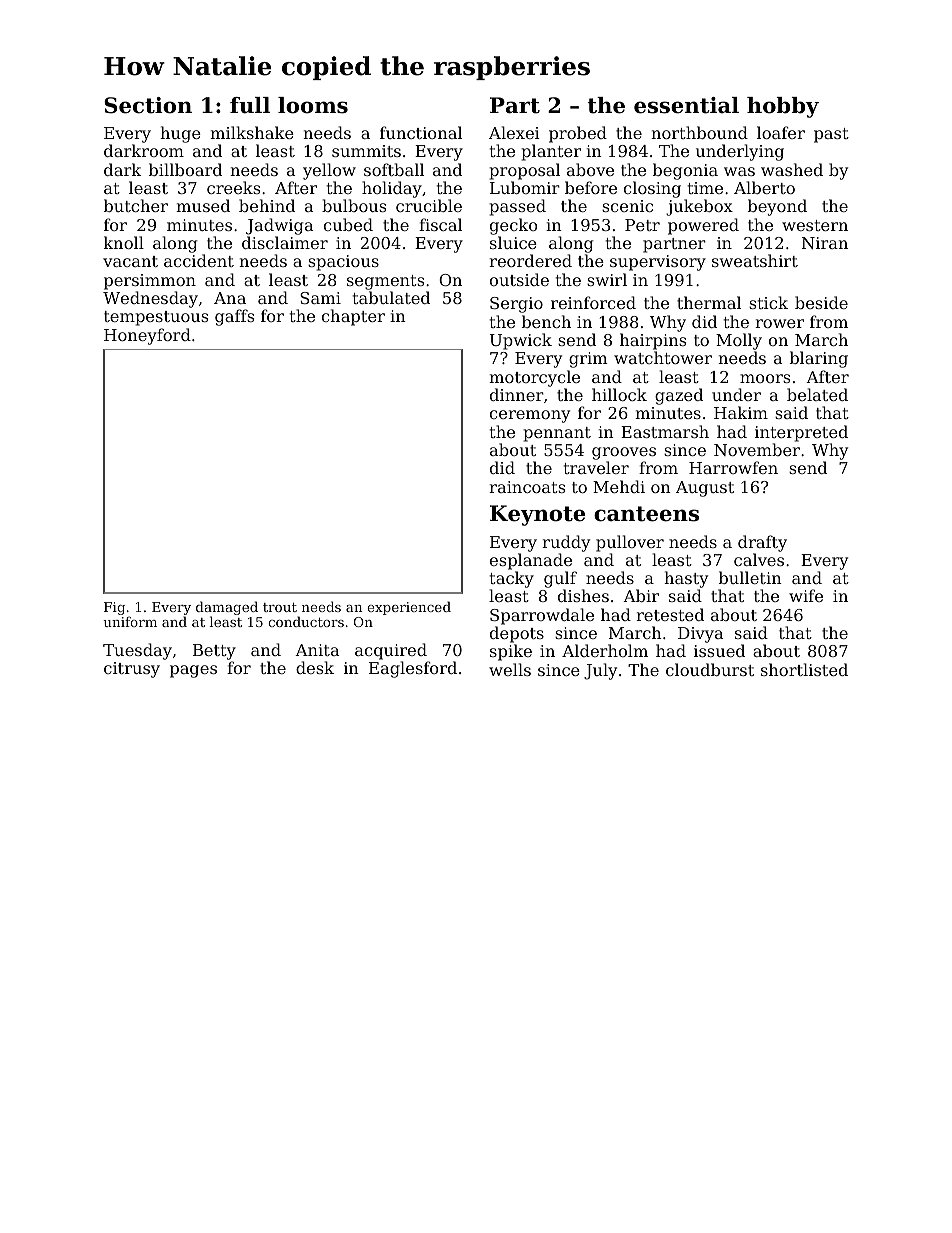 This screenshot has width=952, height=1233. I want to click on wells, so click(510, 669).
